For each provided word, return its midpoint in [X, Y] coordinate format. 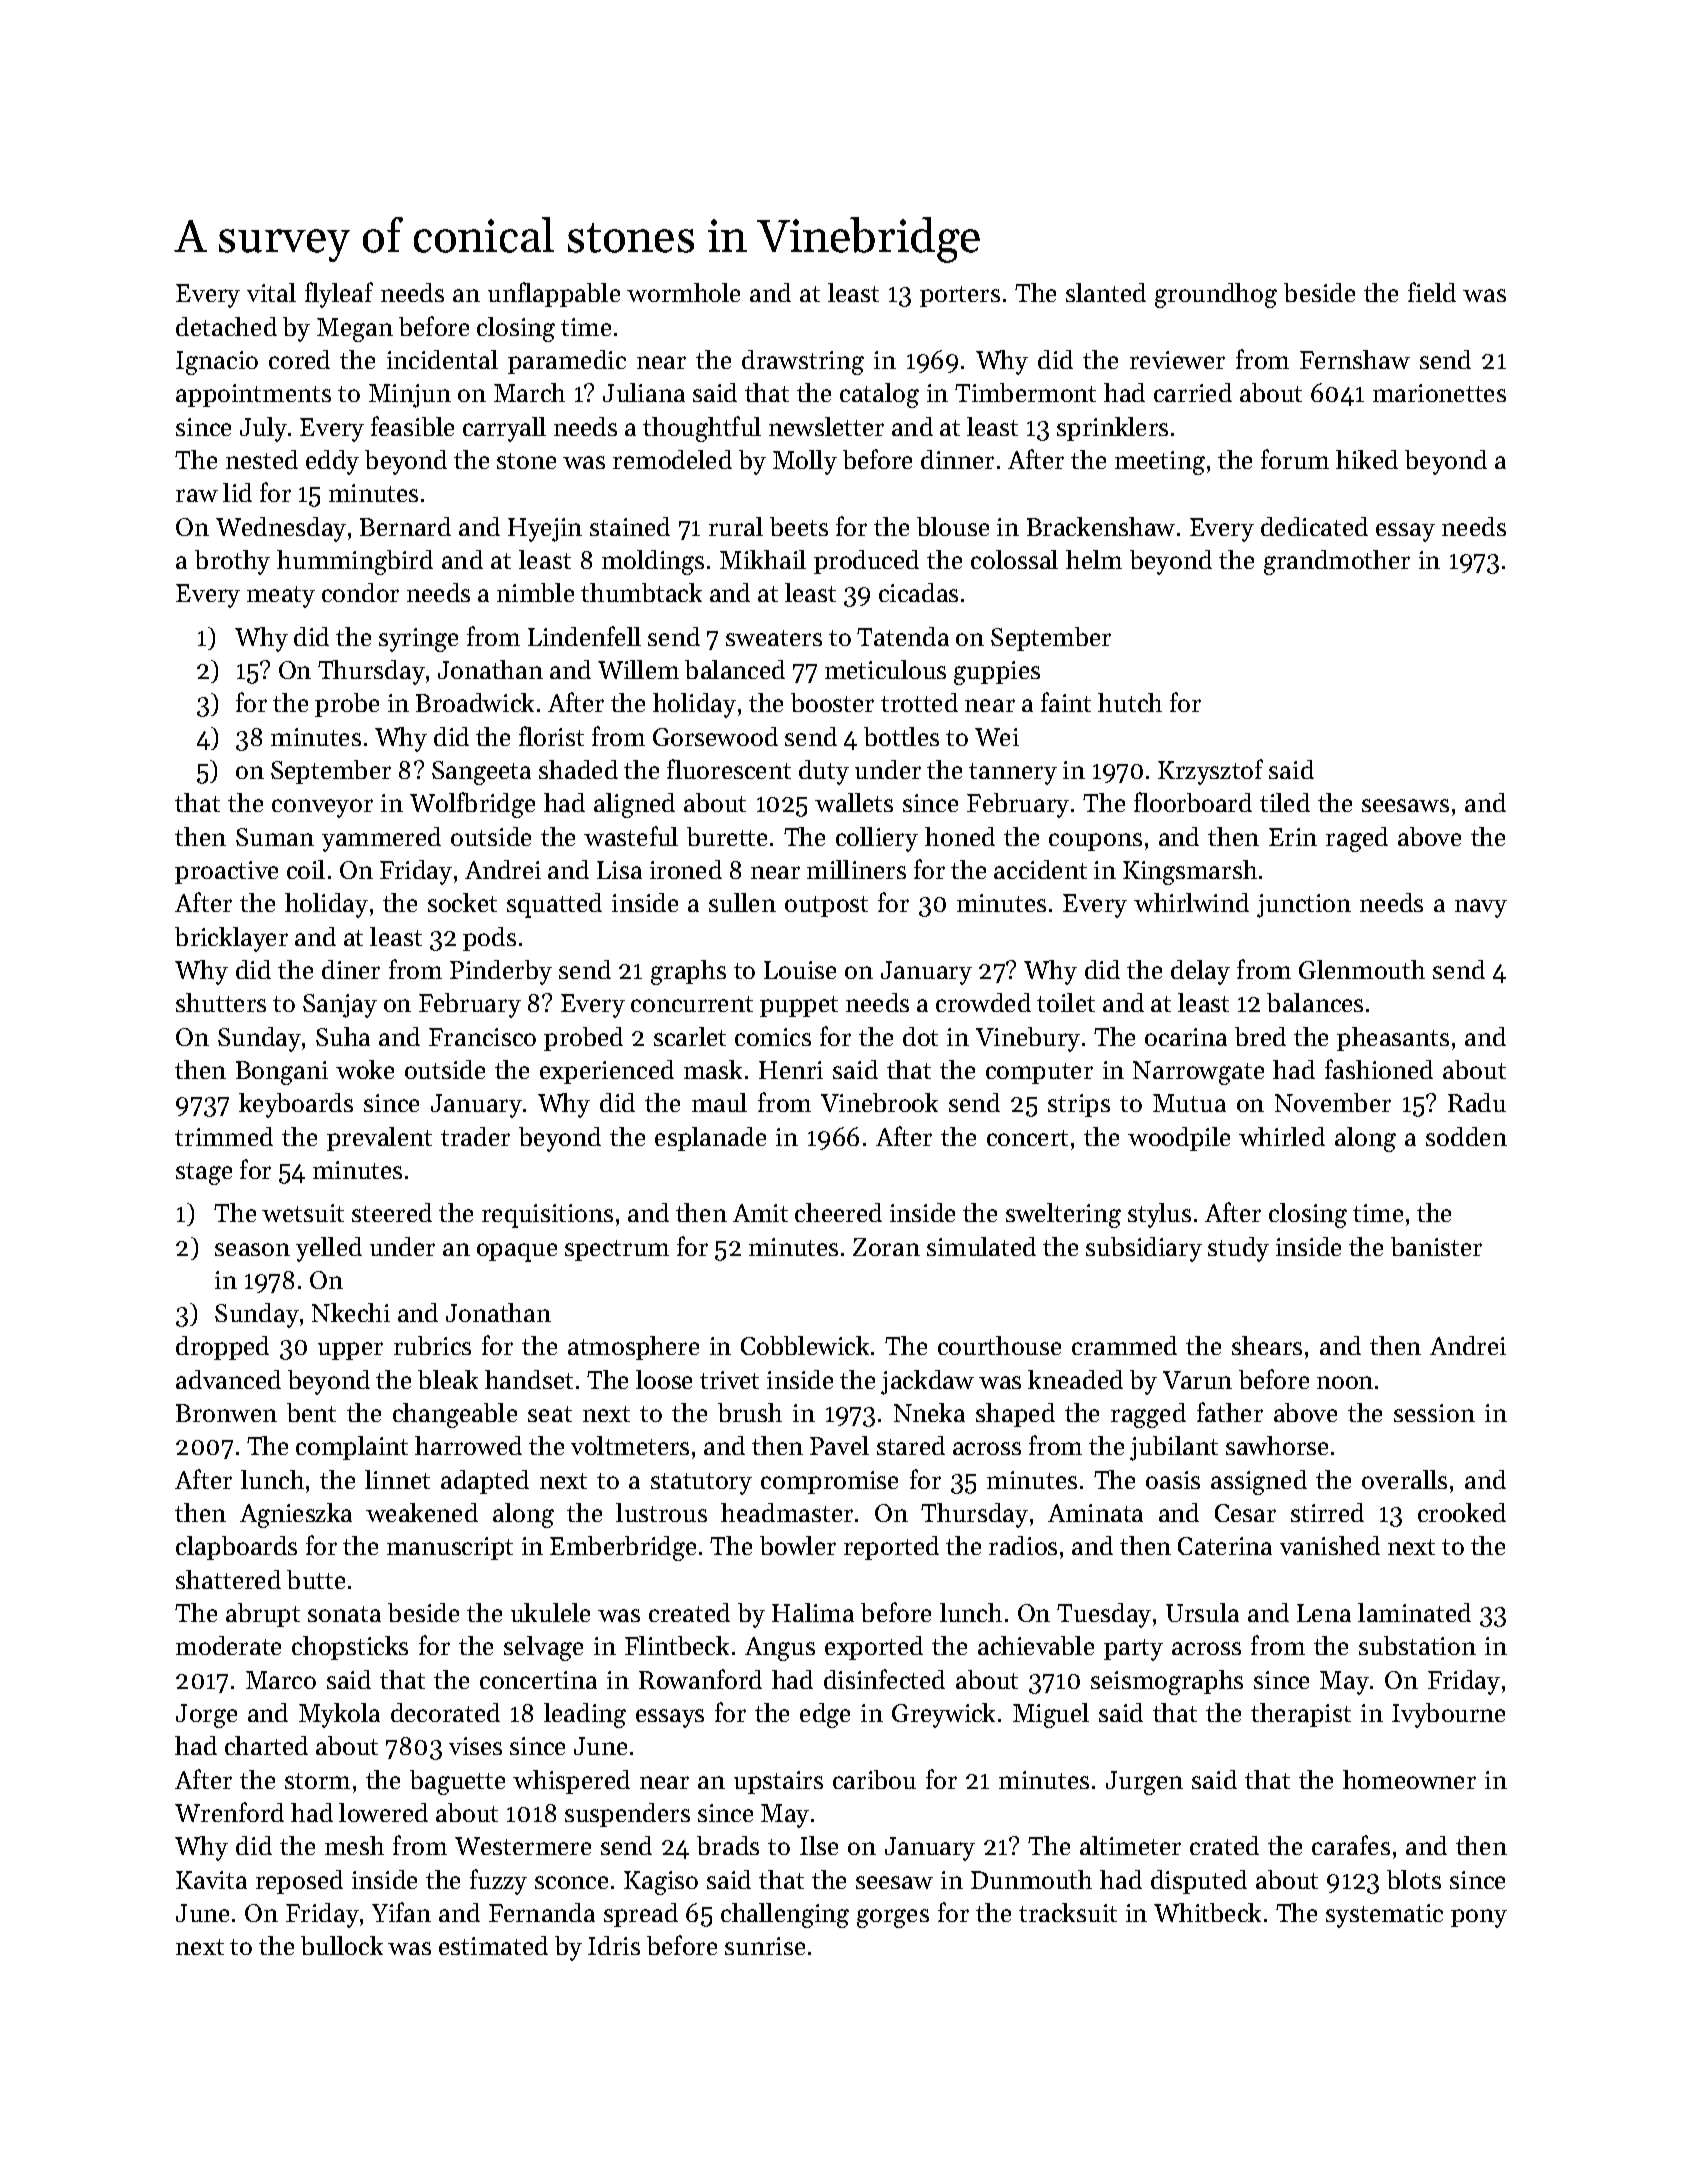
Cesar [1245, 1513]
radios [1023, 1545]
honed [960, 836]
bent [311, 1412]
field [1432, 292]
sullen [742, 902]
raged [1357, 839]
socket [462, 902]
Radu [1477, 1102]
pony [1479, 1918]
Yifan [401, 1912]
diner [351, 969]
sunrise [765, 1946]
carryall [504, 429]
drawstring [803, 362]
